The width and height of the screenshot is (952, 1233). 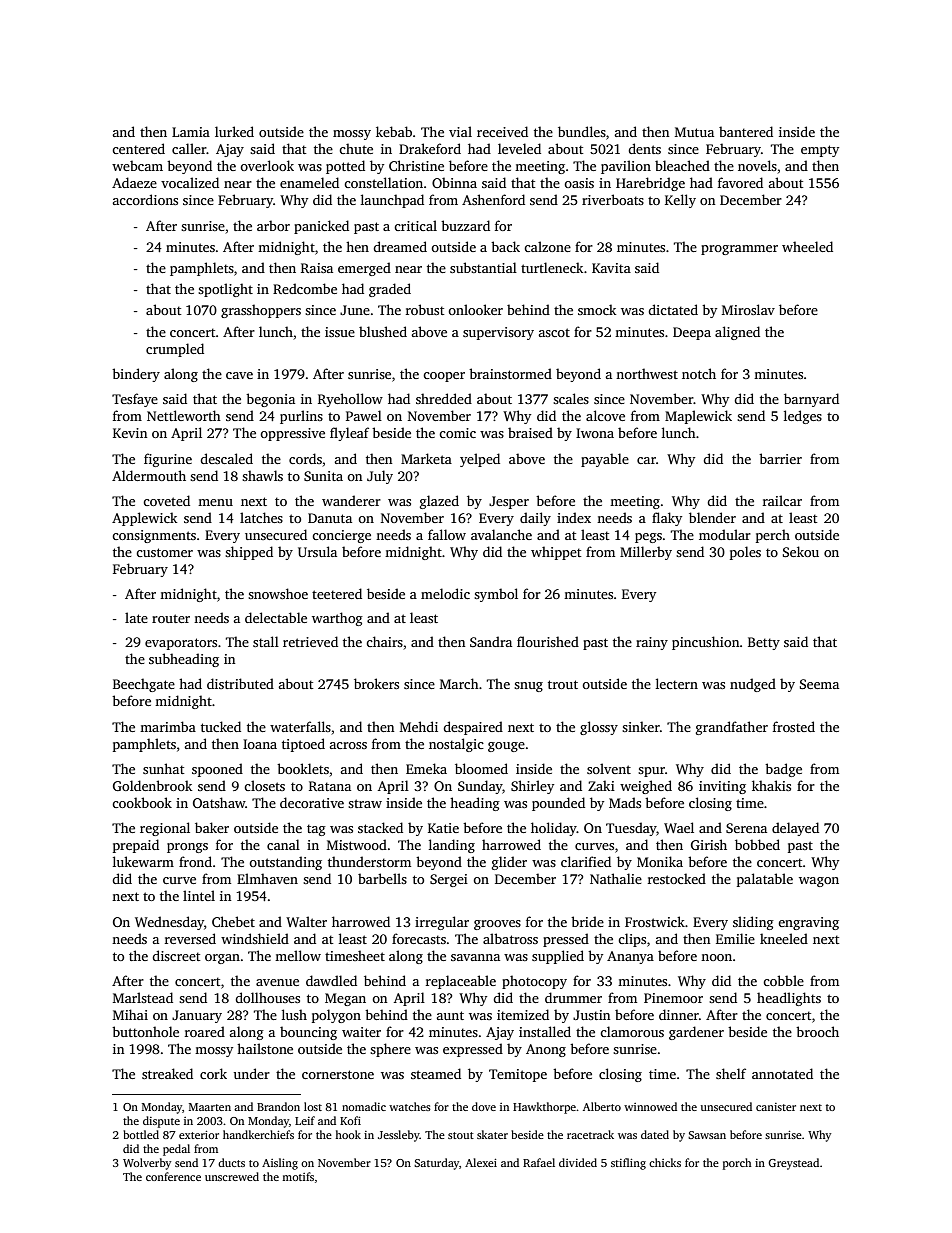 I want to click on ascot, so click(x=554, y=332).
